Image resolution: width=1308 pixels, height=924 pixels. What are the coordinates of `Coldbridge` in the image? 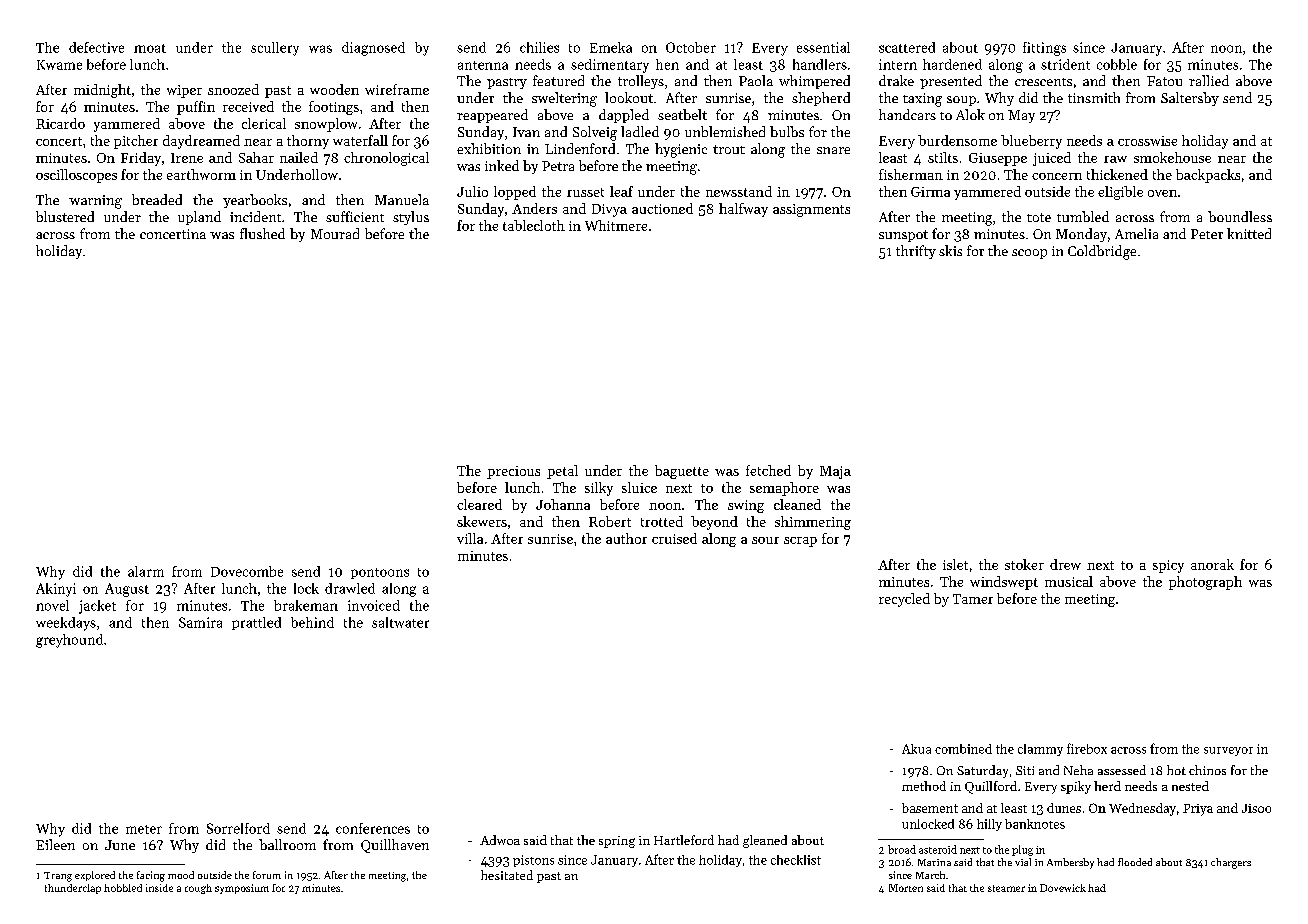 It's located at (1102, 252).
